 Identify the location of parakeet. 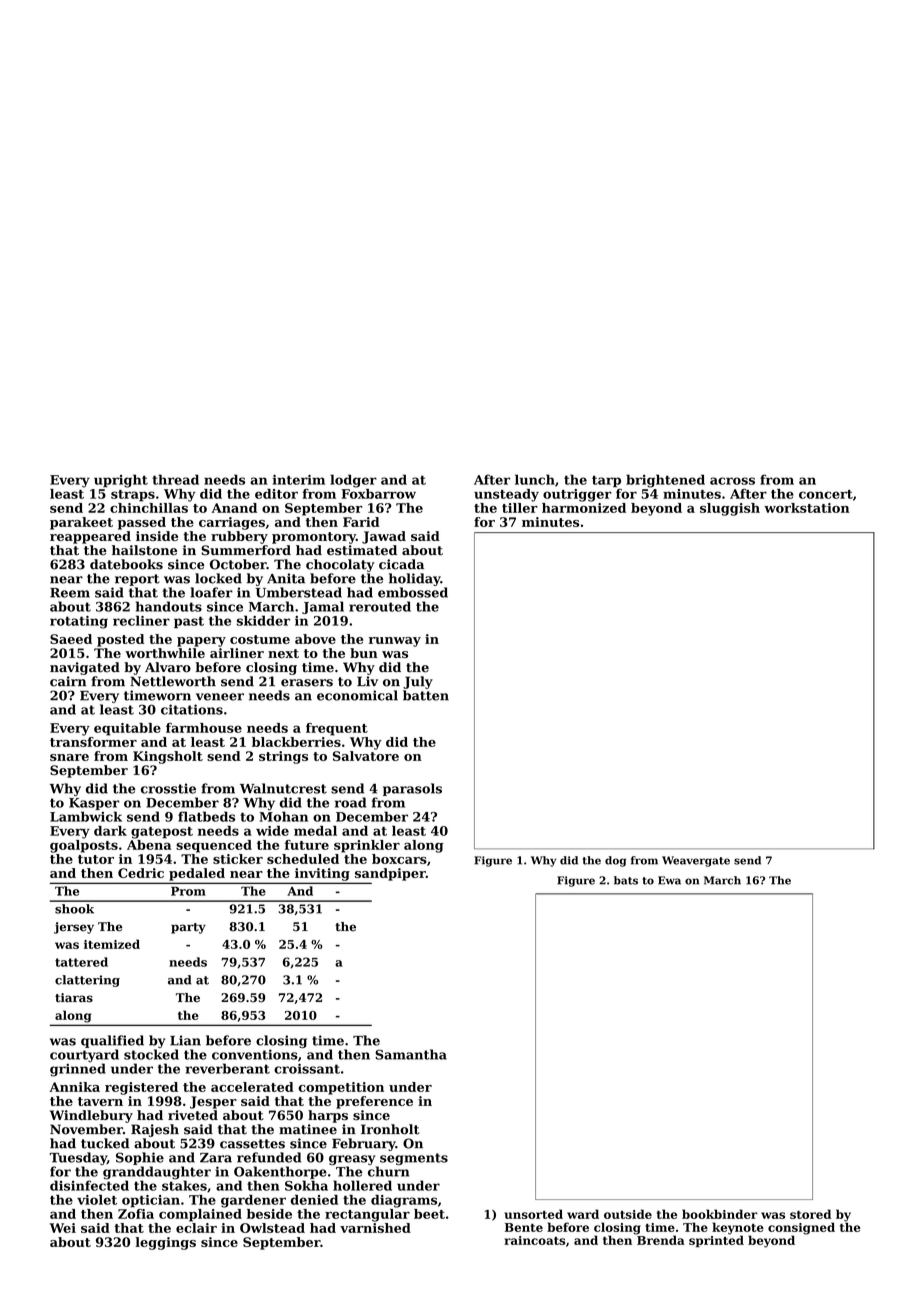
(81, 523).
